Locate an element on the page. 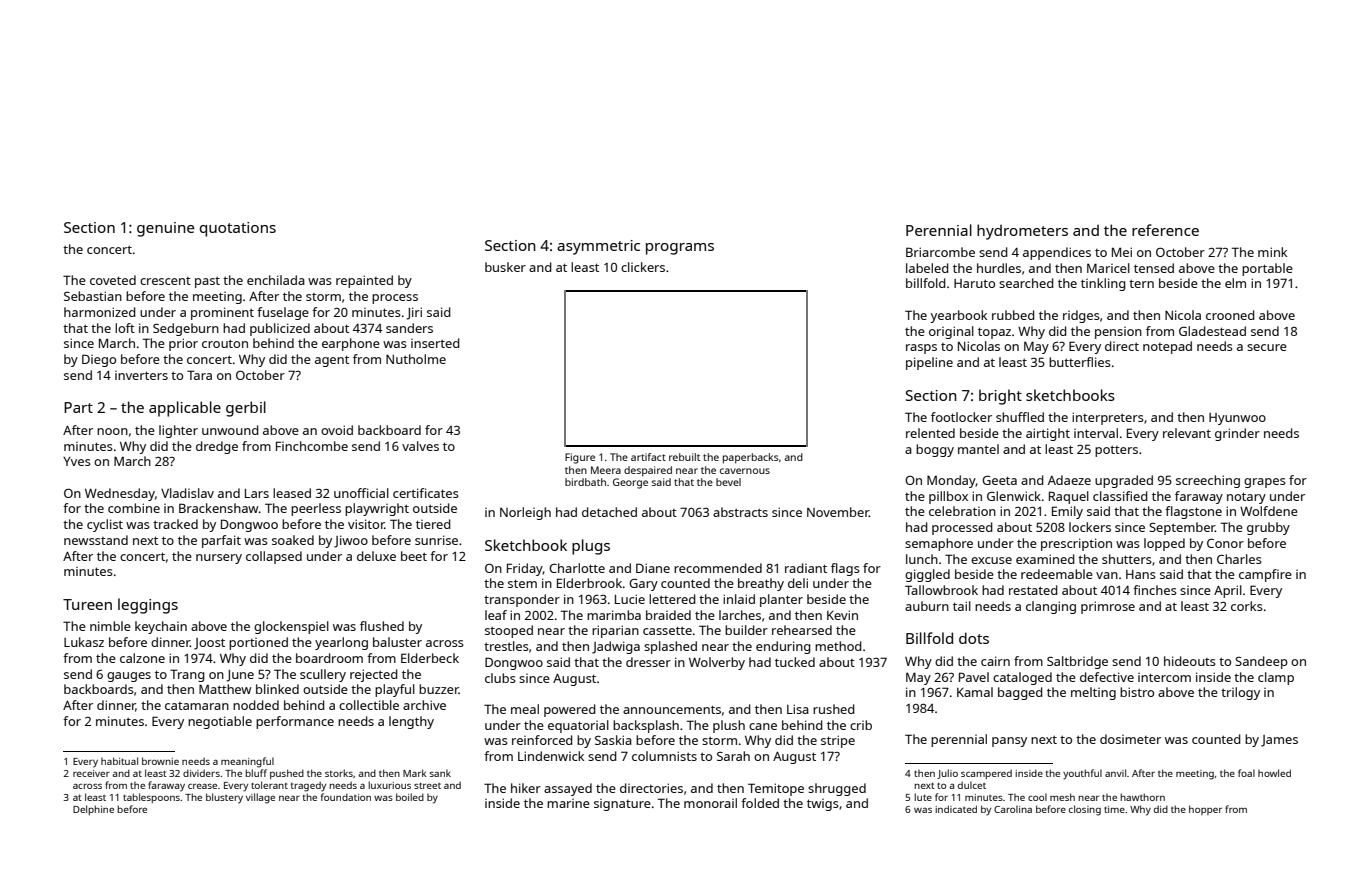 Image resolution: width=1372 pixels, height=887 pixels. clickers is located at coordinates (643, 267).
